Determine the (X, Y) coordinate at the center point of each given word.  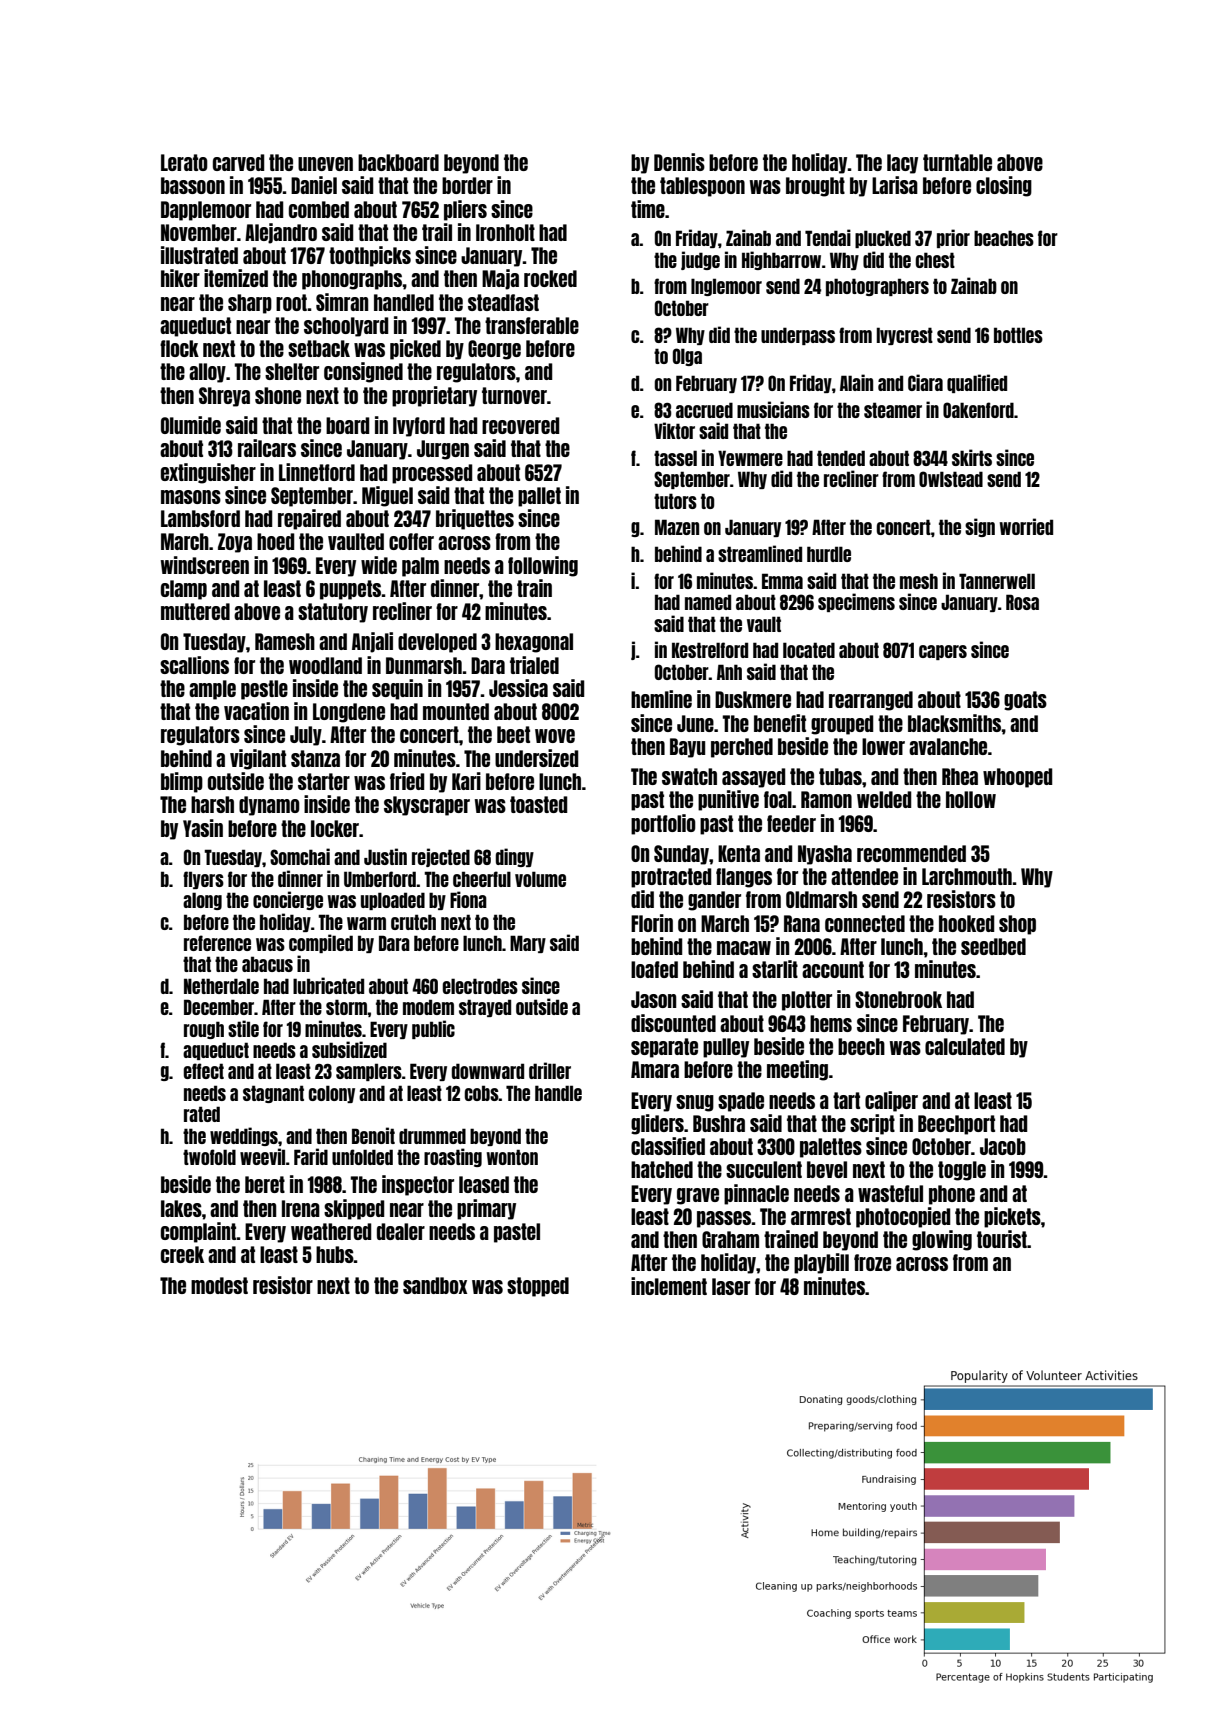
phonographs (352, 280)
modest (219, 1285)
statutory (333, 613)
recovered (520, 425)
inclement (669, 1286)
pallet (539, 497)
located (809, 650)
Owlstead (951, 479)
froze (872, 1262)
